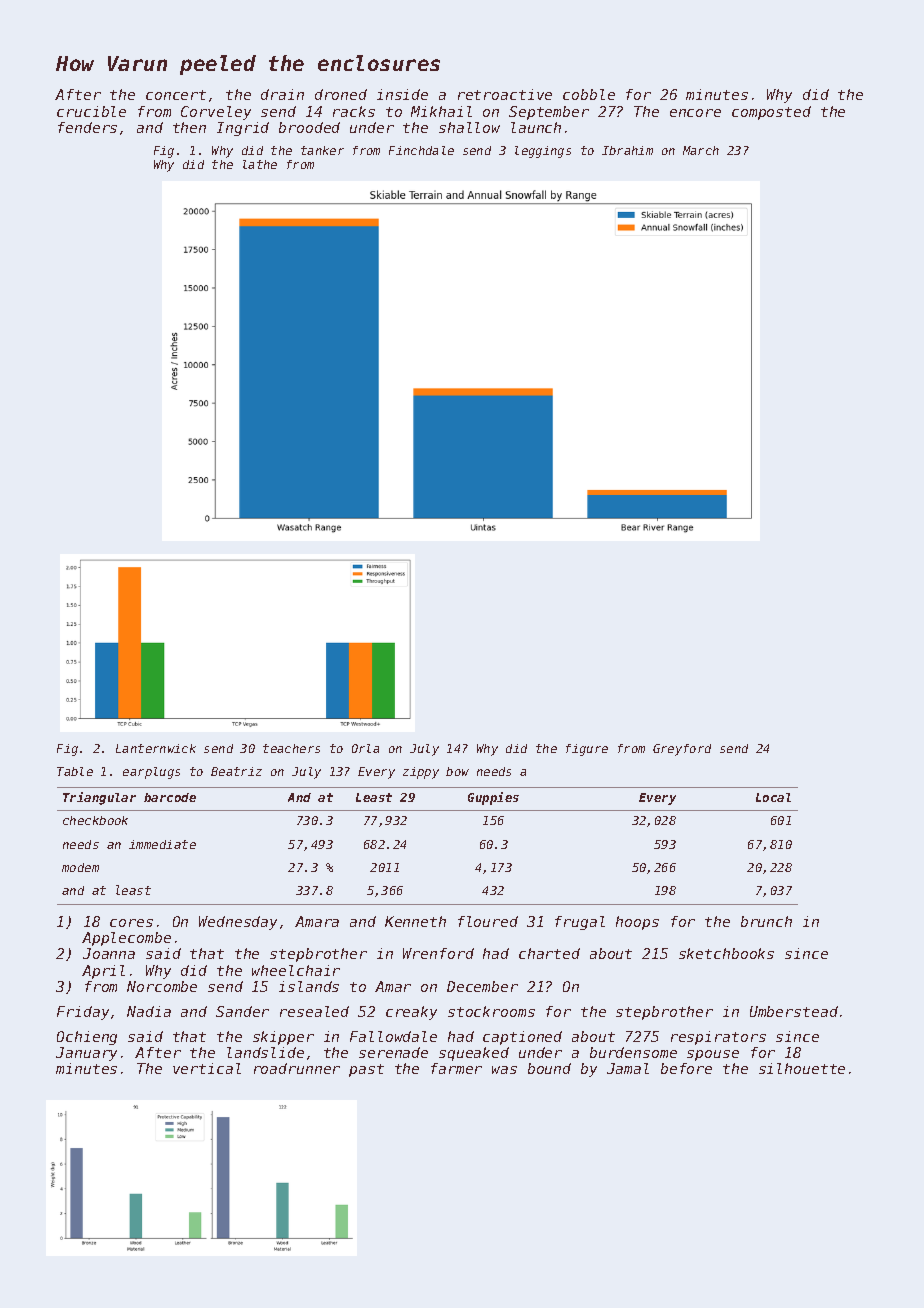  Describe the element at coordinates (695, 113) in the screenshot. I see `encore` at that location.
